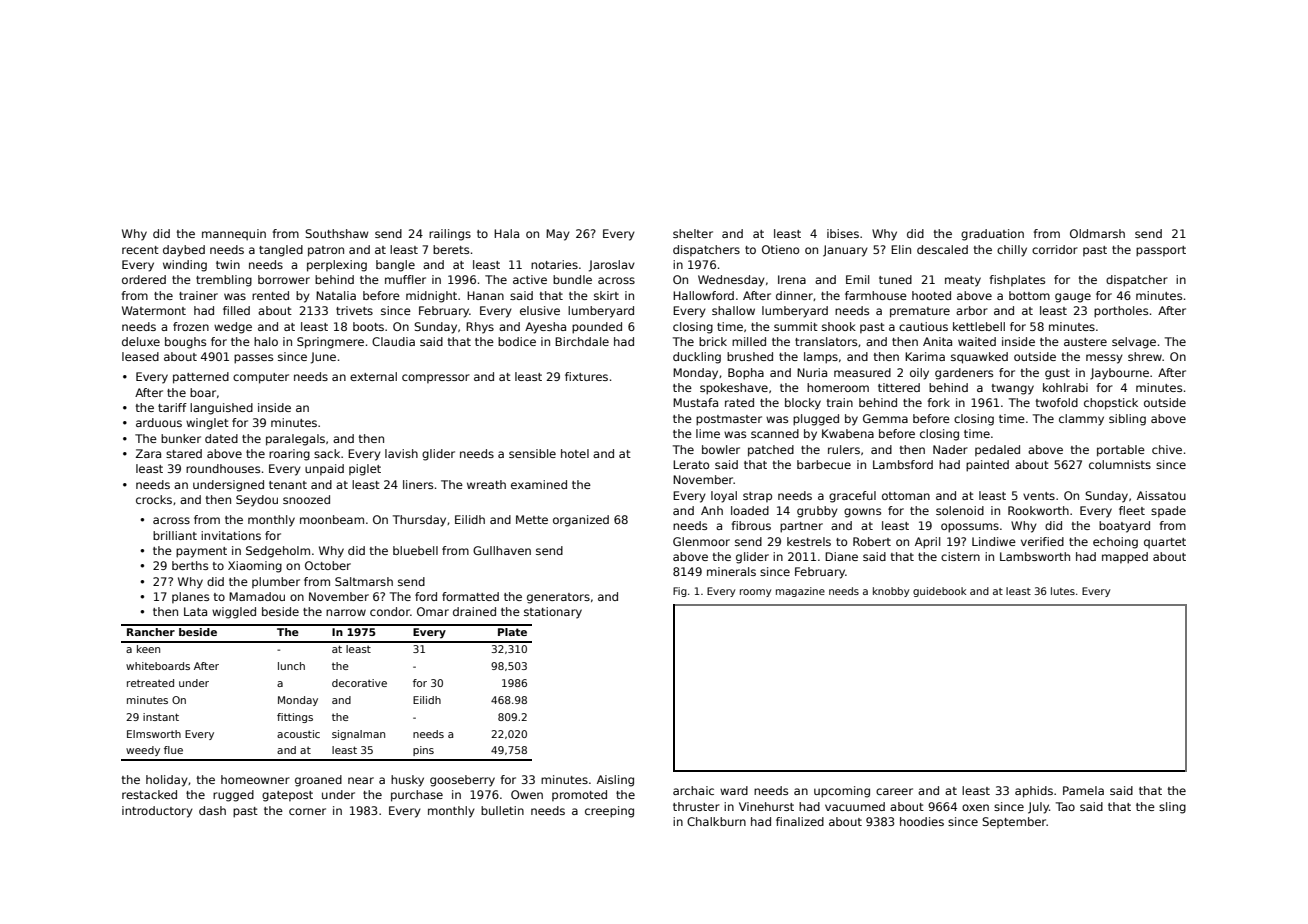  I want to click on minerals, so click(731, 571).
